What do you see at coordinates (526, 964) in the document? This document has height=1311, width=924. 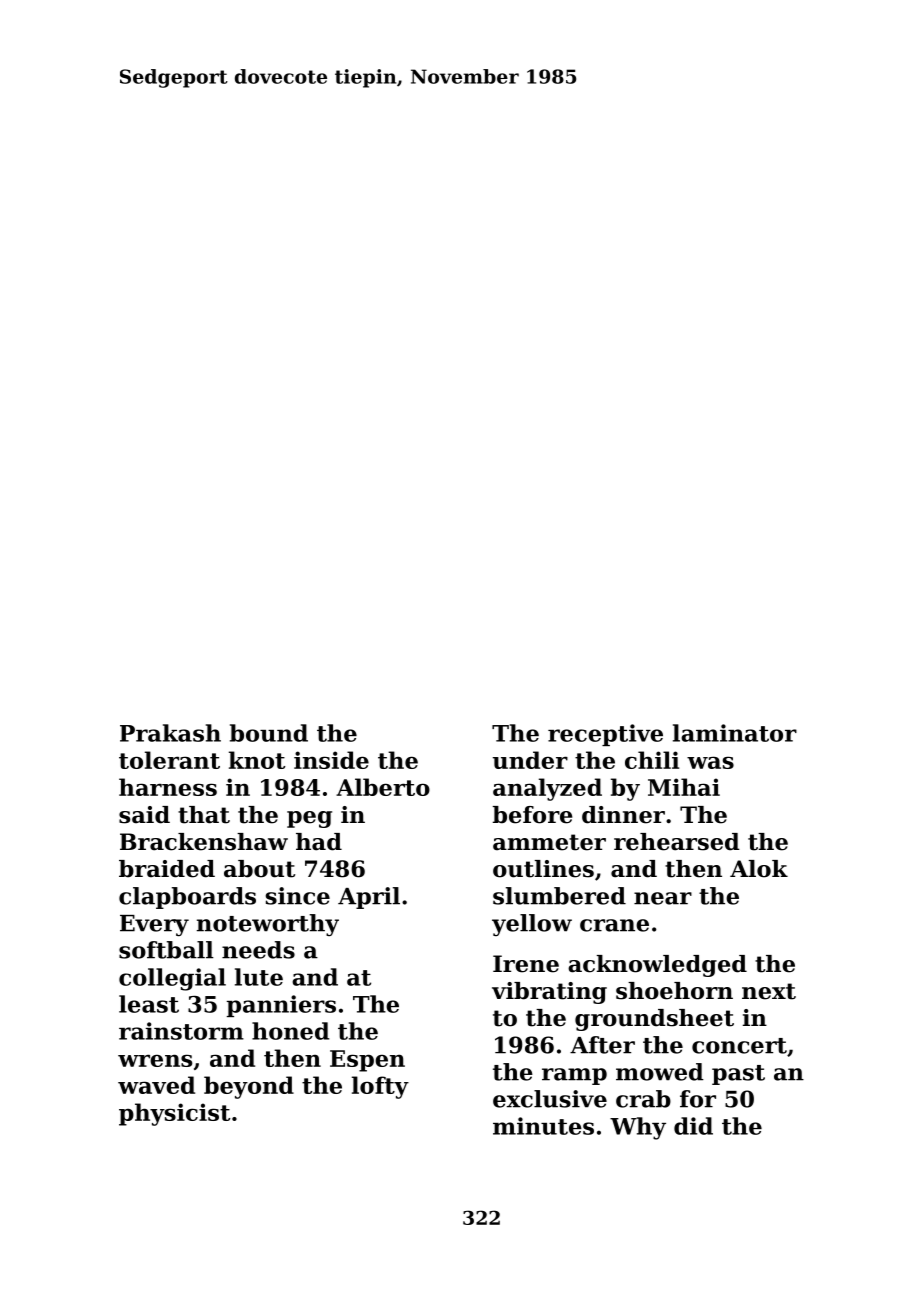 I see `Irene` at bounding box center [526, 964].
